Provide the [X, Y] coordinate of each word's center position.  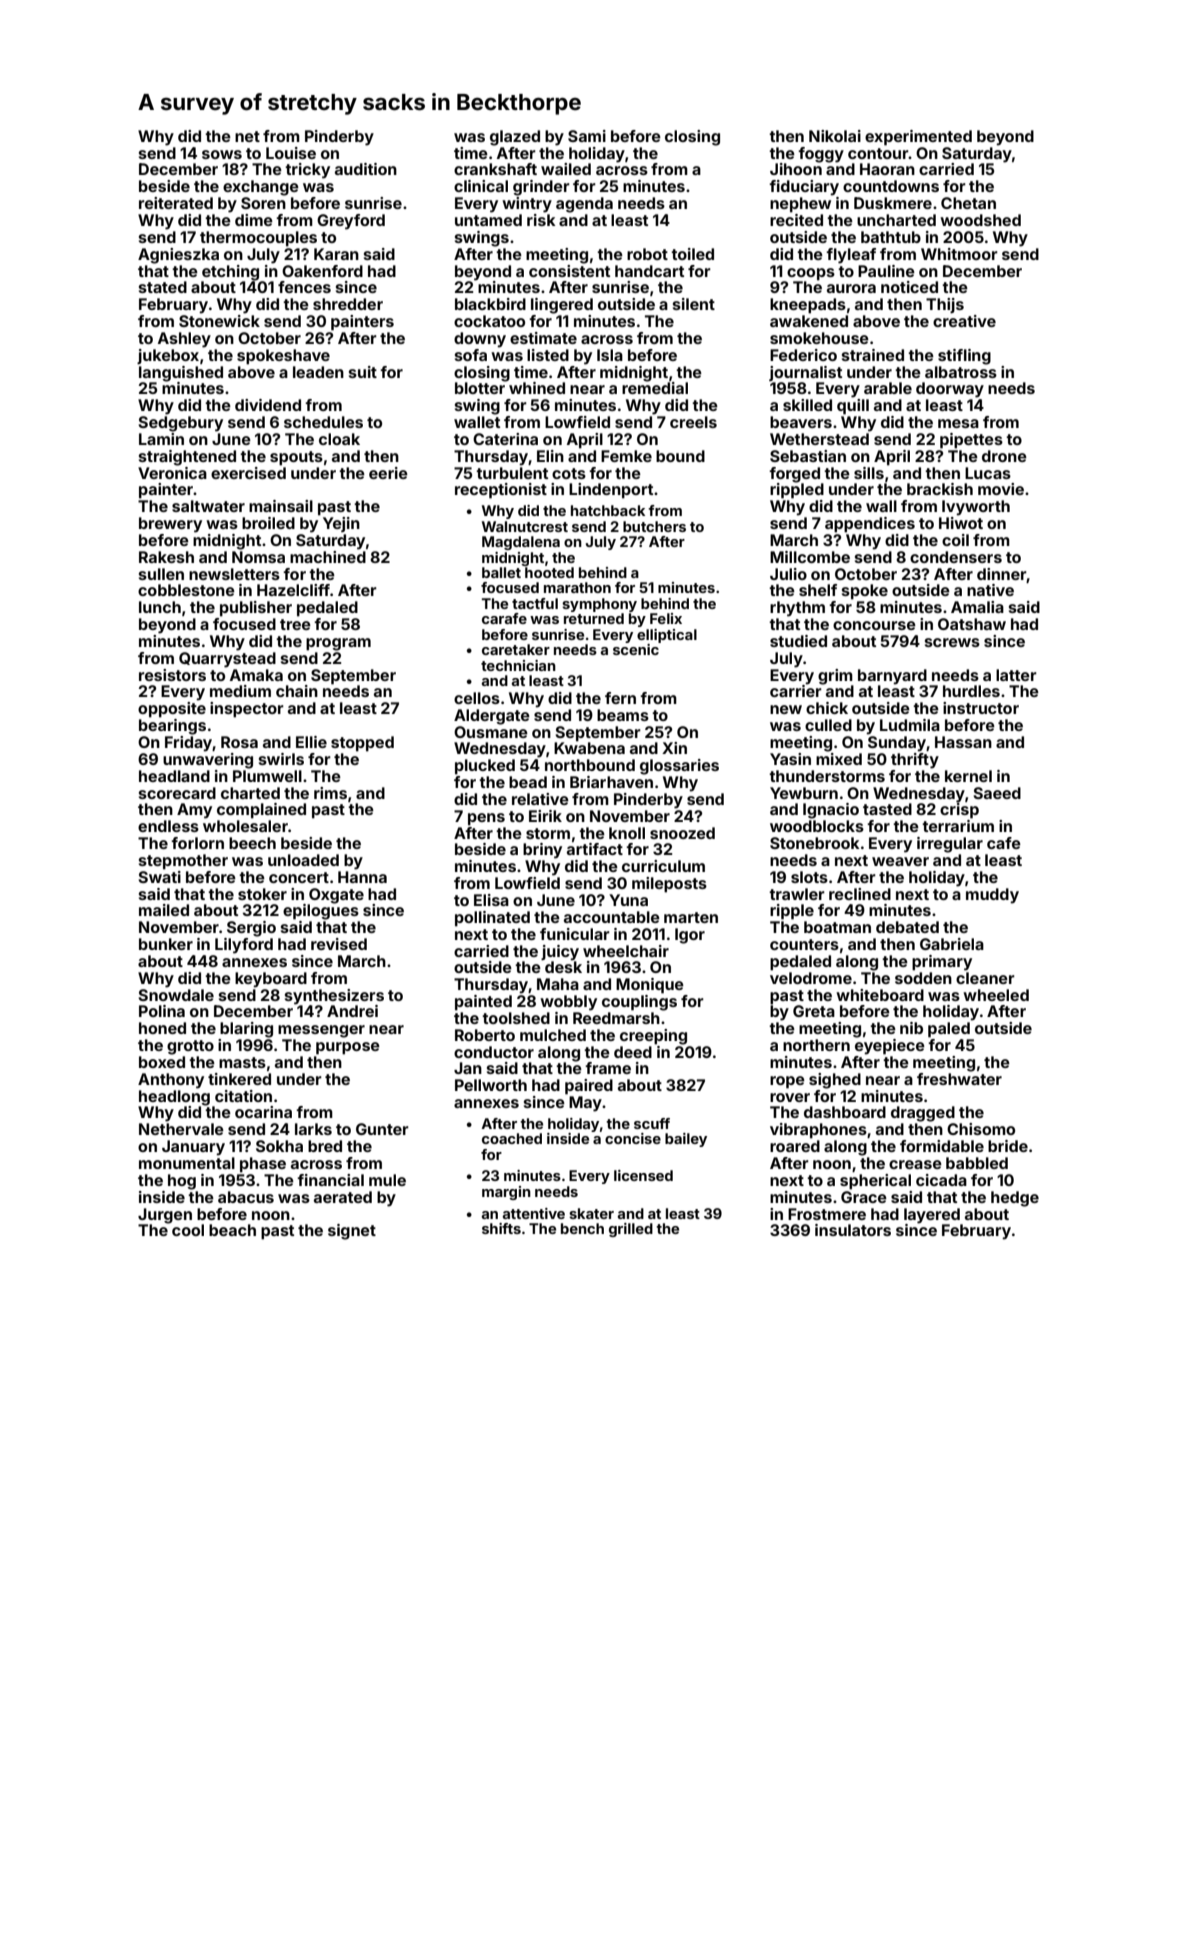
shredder [348, 304]
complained [261, 811]
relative [540, 799]
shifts [501, 1228]
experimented [918, 138]
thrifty [915, 761]
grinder [541, 188]
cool [188, 1230]
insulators [853, 1230]
